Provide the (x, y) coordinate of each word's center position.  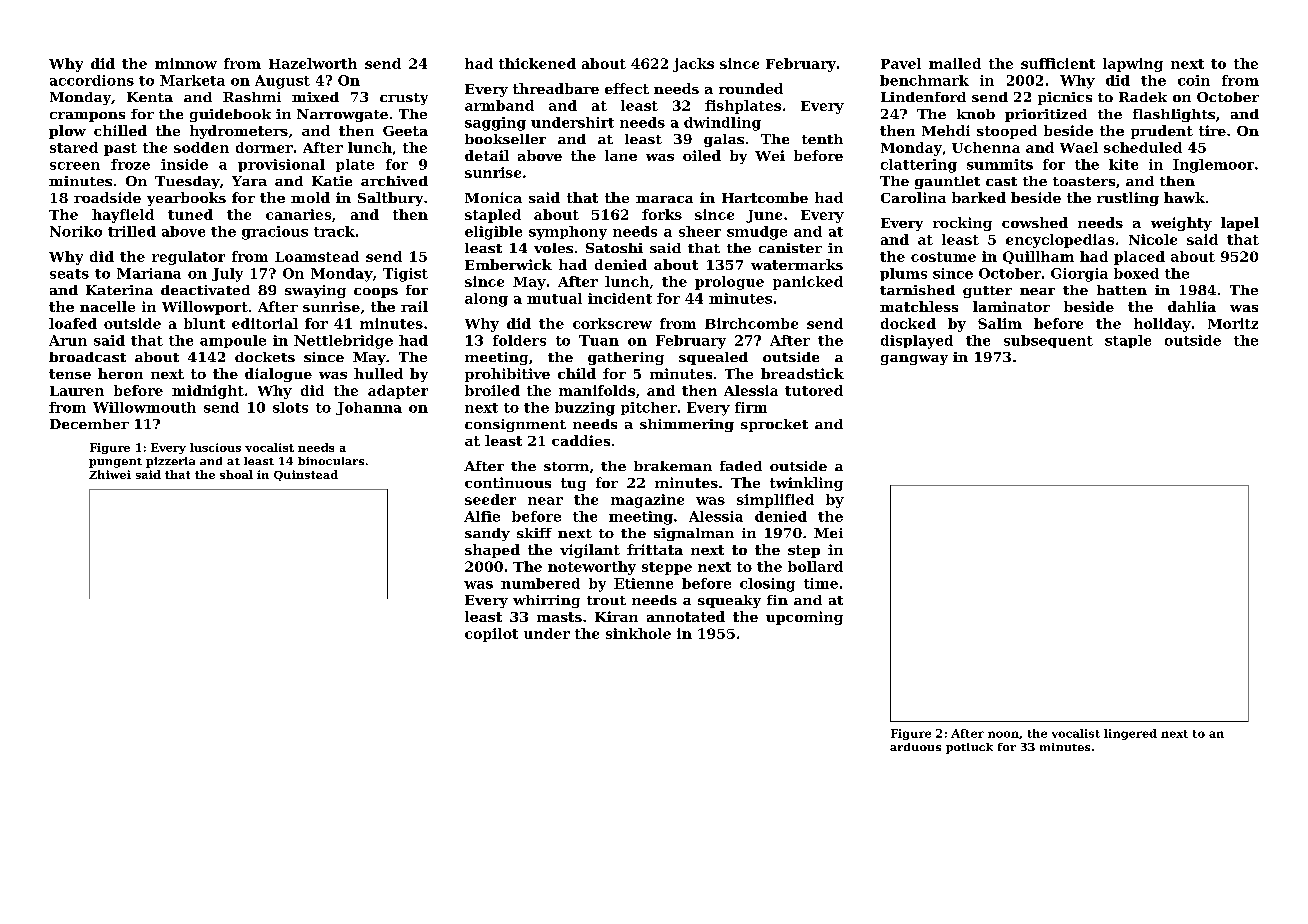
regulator (188, 258)
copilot (491, 635)
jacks (693, 65)
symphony (568, 233)
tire (1212, 130)
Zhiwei (110, 474)
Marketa (192, 80)
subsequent (1048, 341)
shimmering (687, 425)
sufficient (1058, 63)
